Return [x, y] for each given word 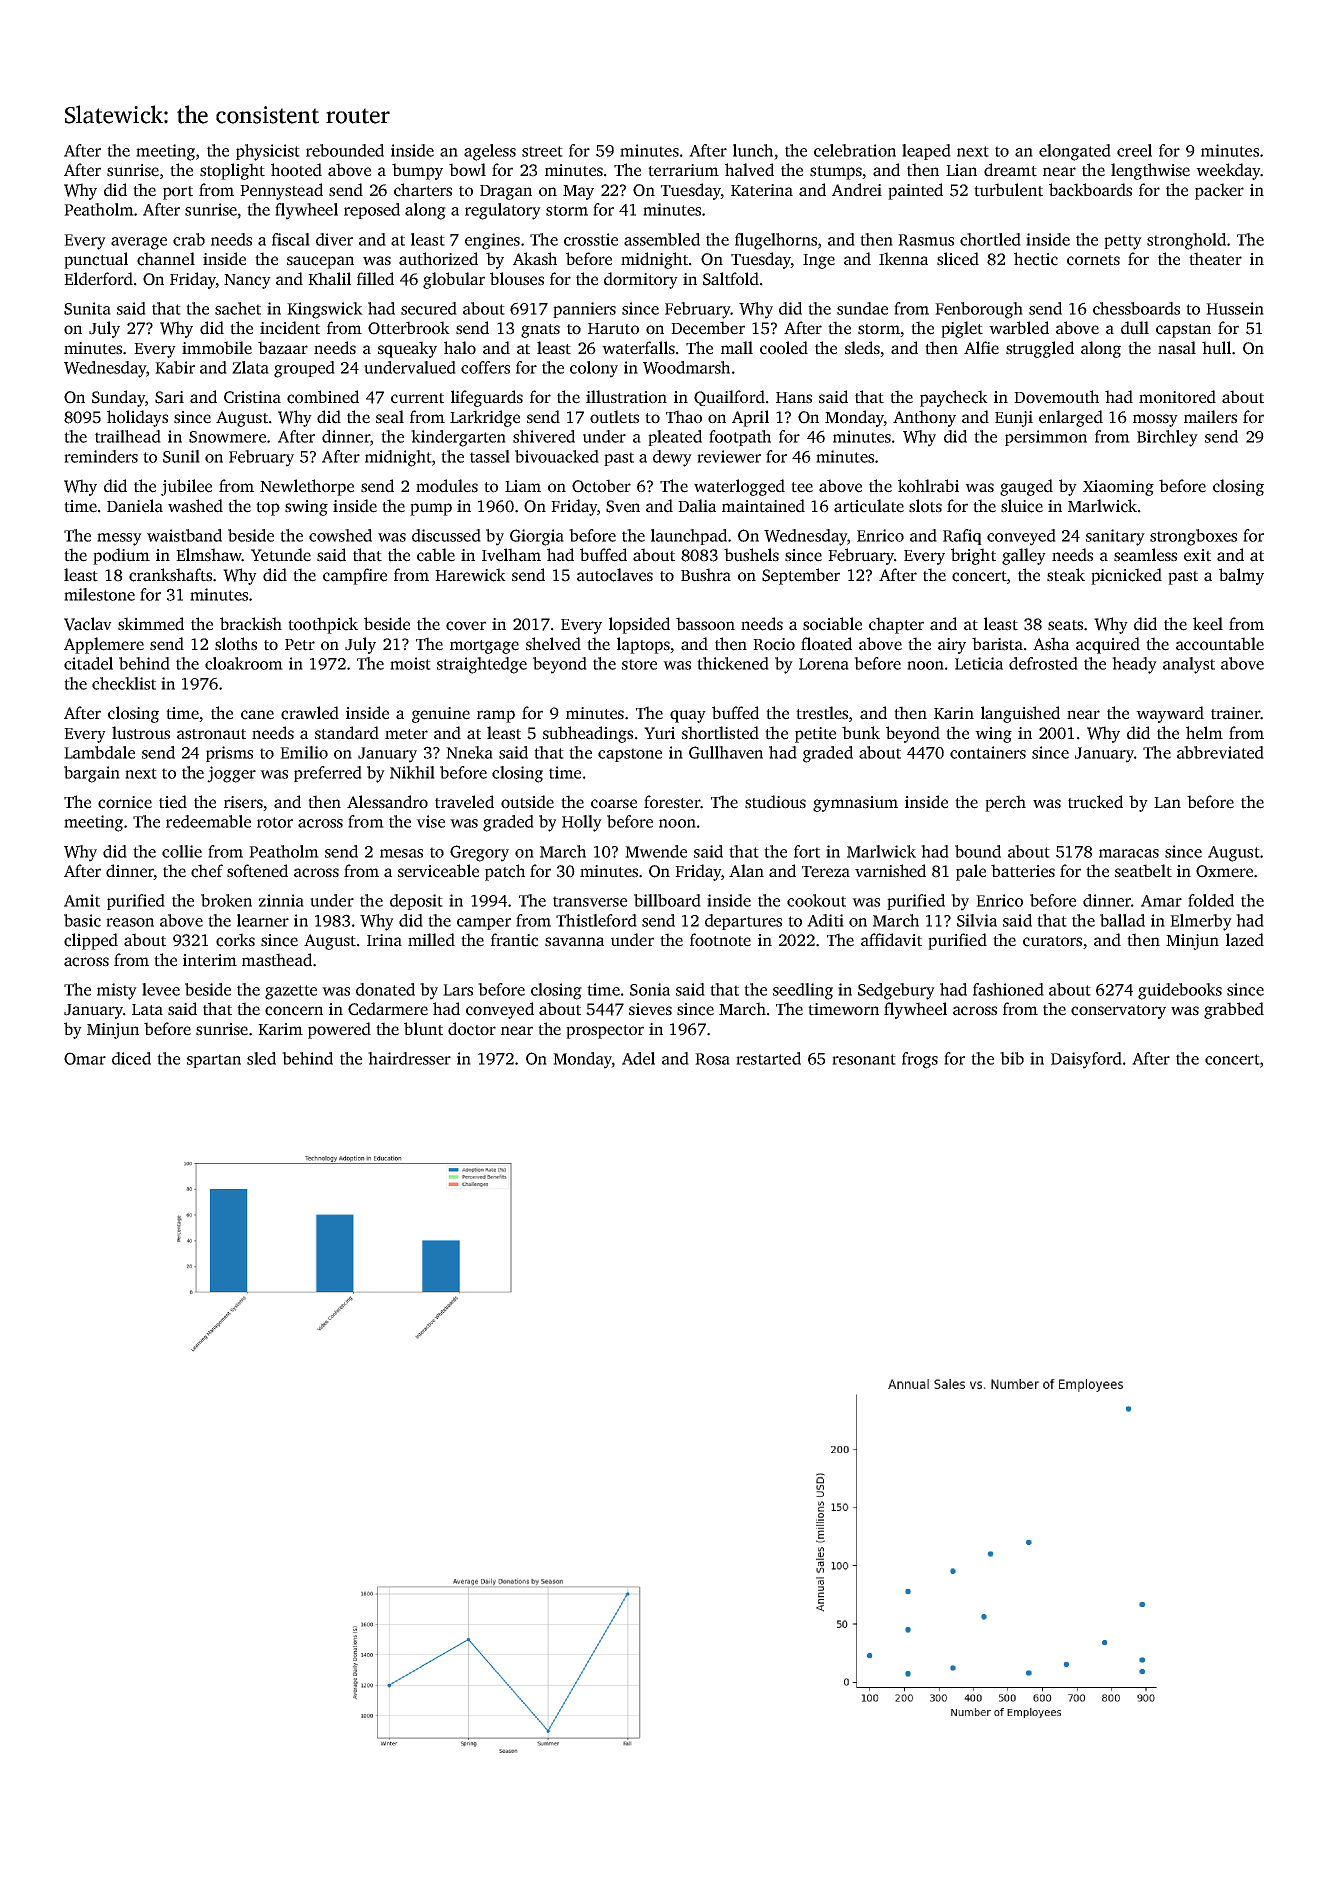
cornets [1093, 260]
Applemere [104, 645]
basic [82, 920]
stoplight [232, 171]
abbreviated [1220, 752]
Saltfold [731, 279]
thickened [733, 663]
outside [527, 802]
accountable [1220, 644]
